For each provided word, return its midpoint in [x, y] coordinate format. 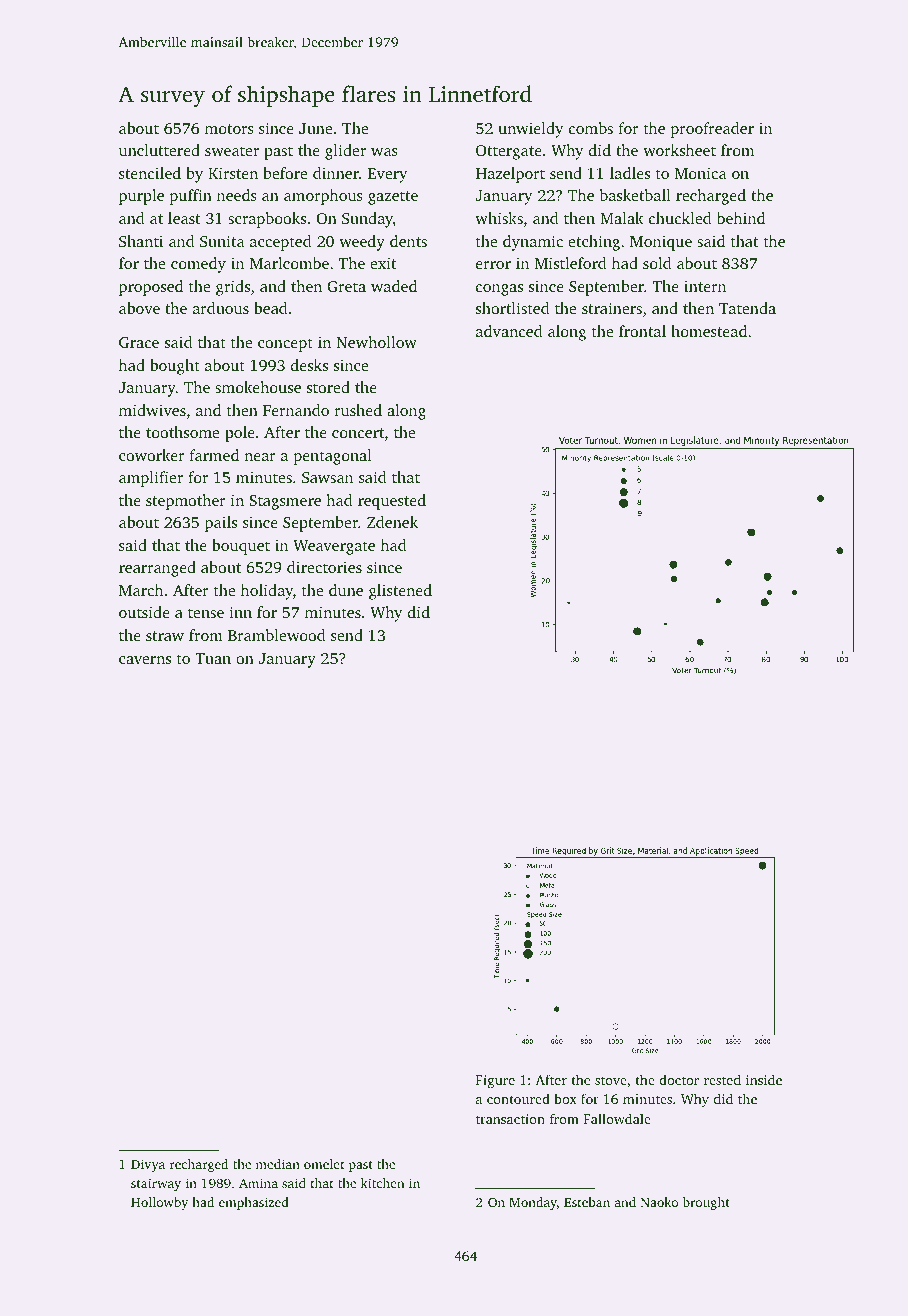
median [278, 1164]
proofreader [712, 130]
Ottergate [509, 152]
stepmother [186, 502]
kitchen [382, 1183]
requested [392, 502]
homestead [709, 331]
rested [722, 1079]
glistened [400, 592]
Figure [495, 1081]
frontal [642, 331]
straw [165, 636]
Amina [258, 1183]
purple [141, 197]
